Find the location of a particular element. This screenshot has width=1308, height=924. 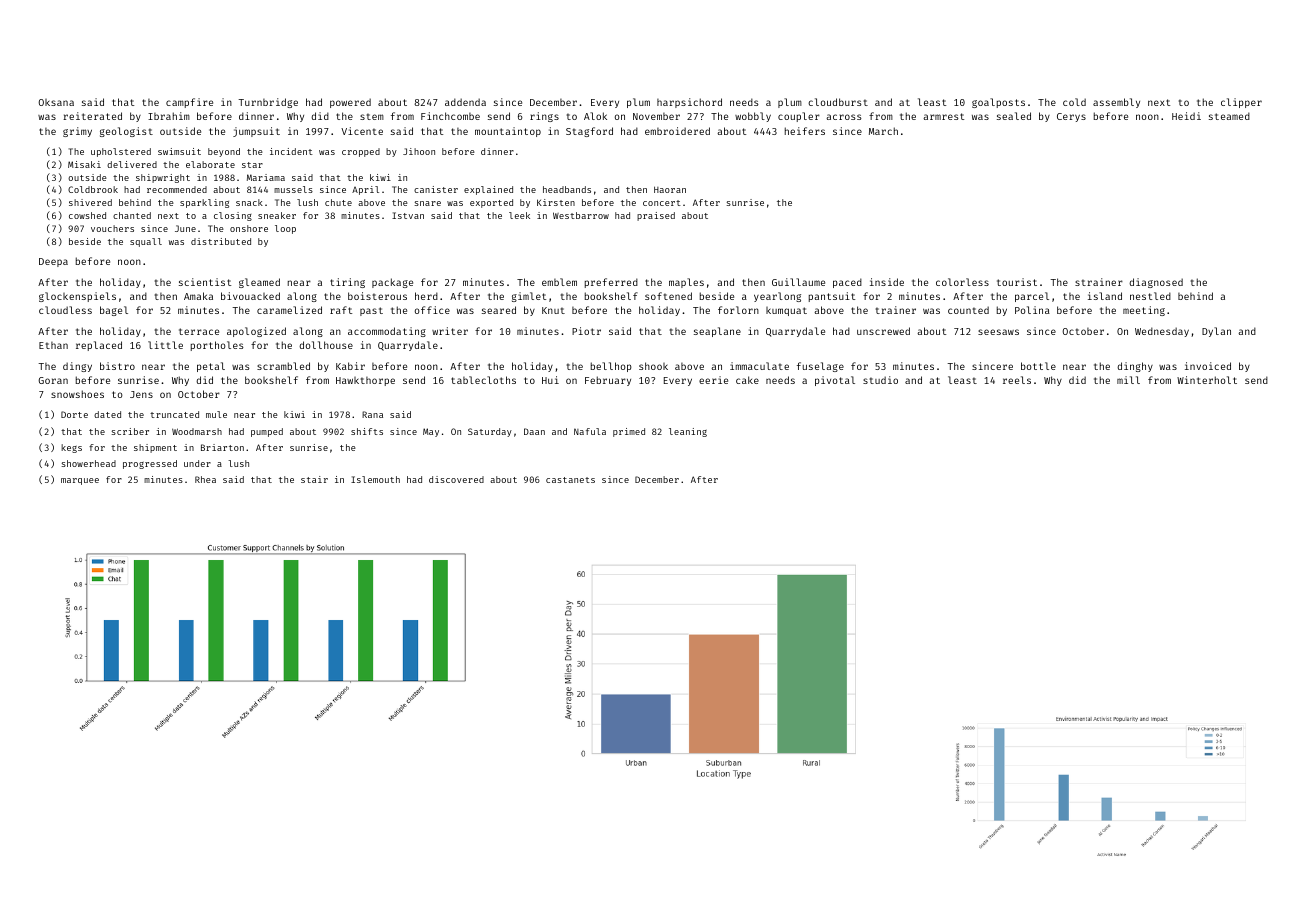

clipper is located at coordinates (1241, 103).
